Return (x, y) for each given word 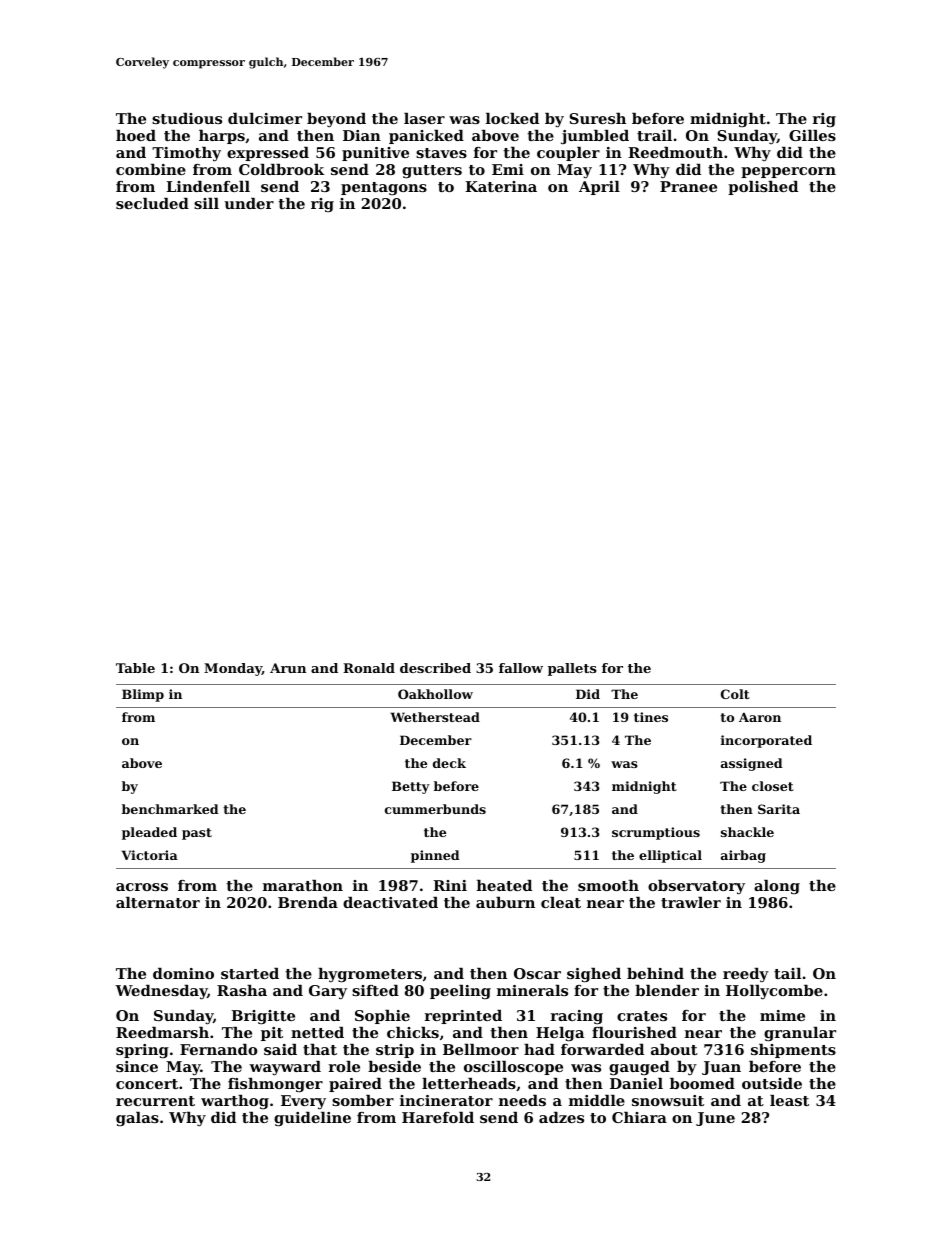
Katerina (501, 186)
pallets (572, 669)
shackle (747, 832)
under (249, 203)
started (250, 973)
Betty (411, 787)
